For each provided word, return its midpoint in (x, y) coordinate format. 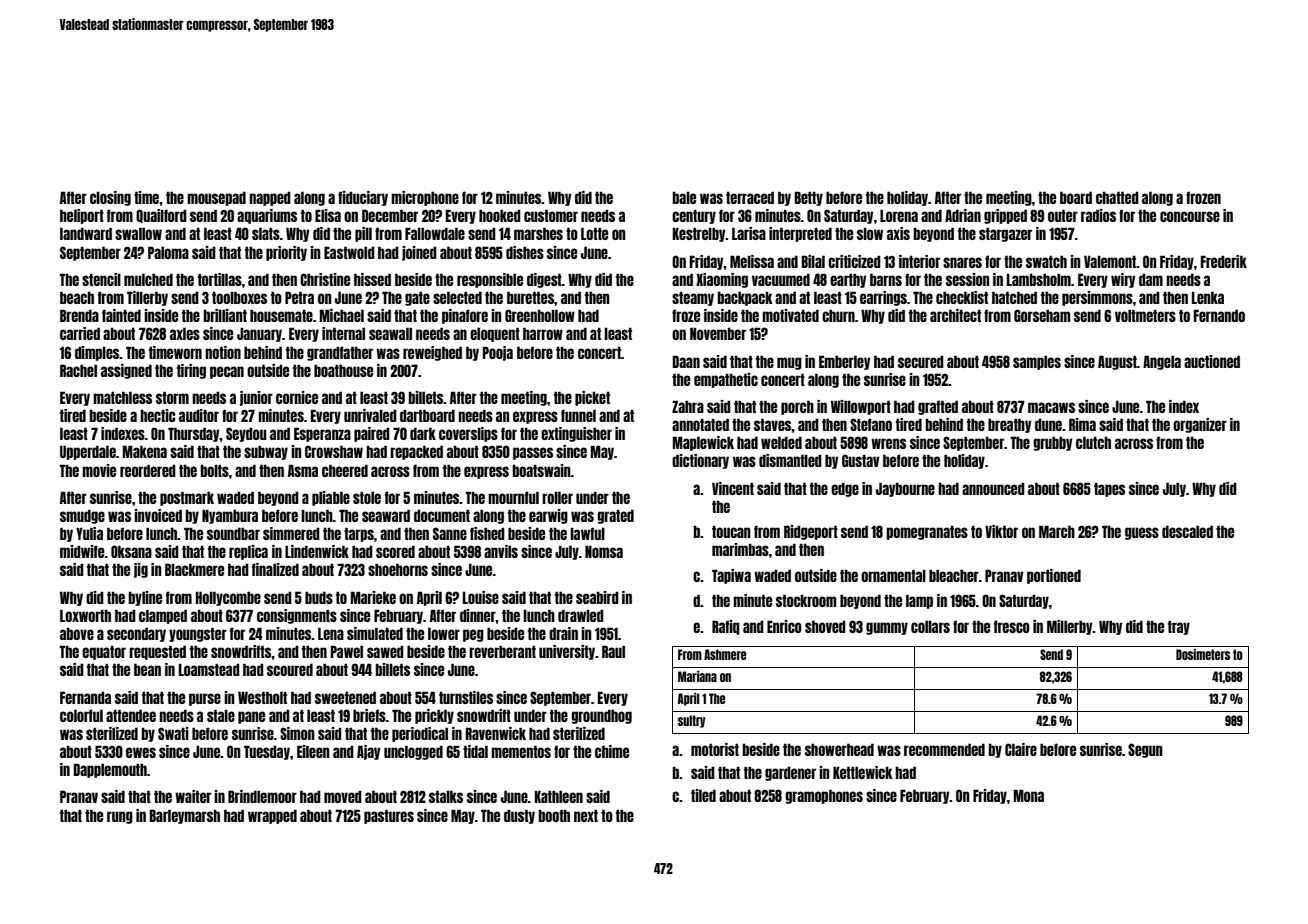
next (586, 816)
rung (120, 817)
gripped (1005, 216)
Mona (1029, 795)
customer (551, 216)
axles (185, 334)
